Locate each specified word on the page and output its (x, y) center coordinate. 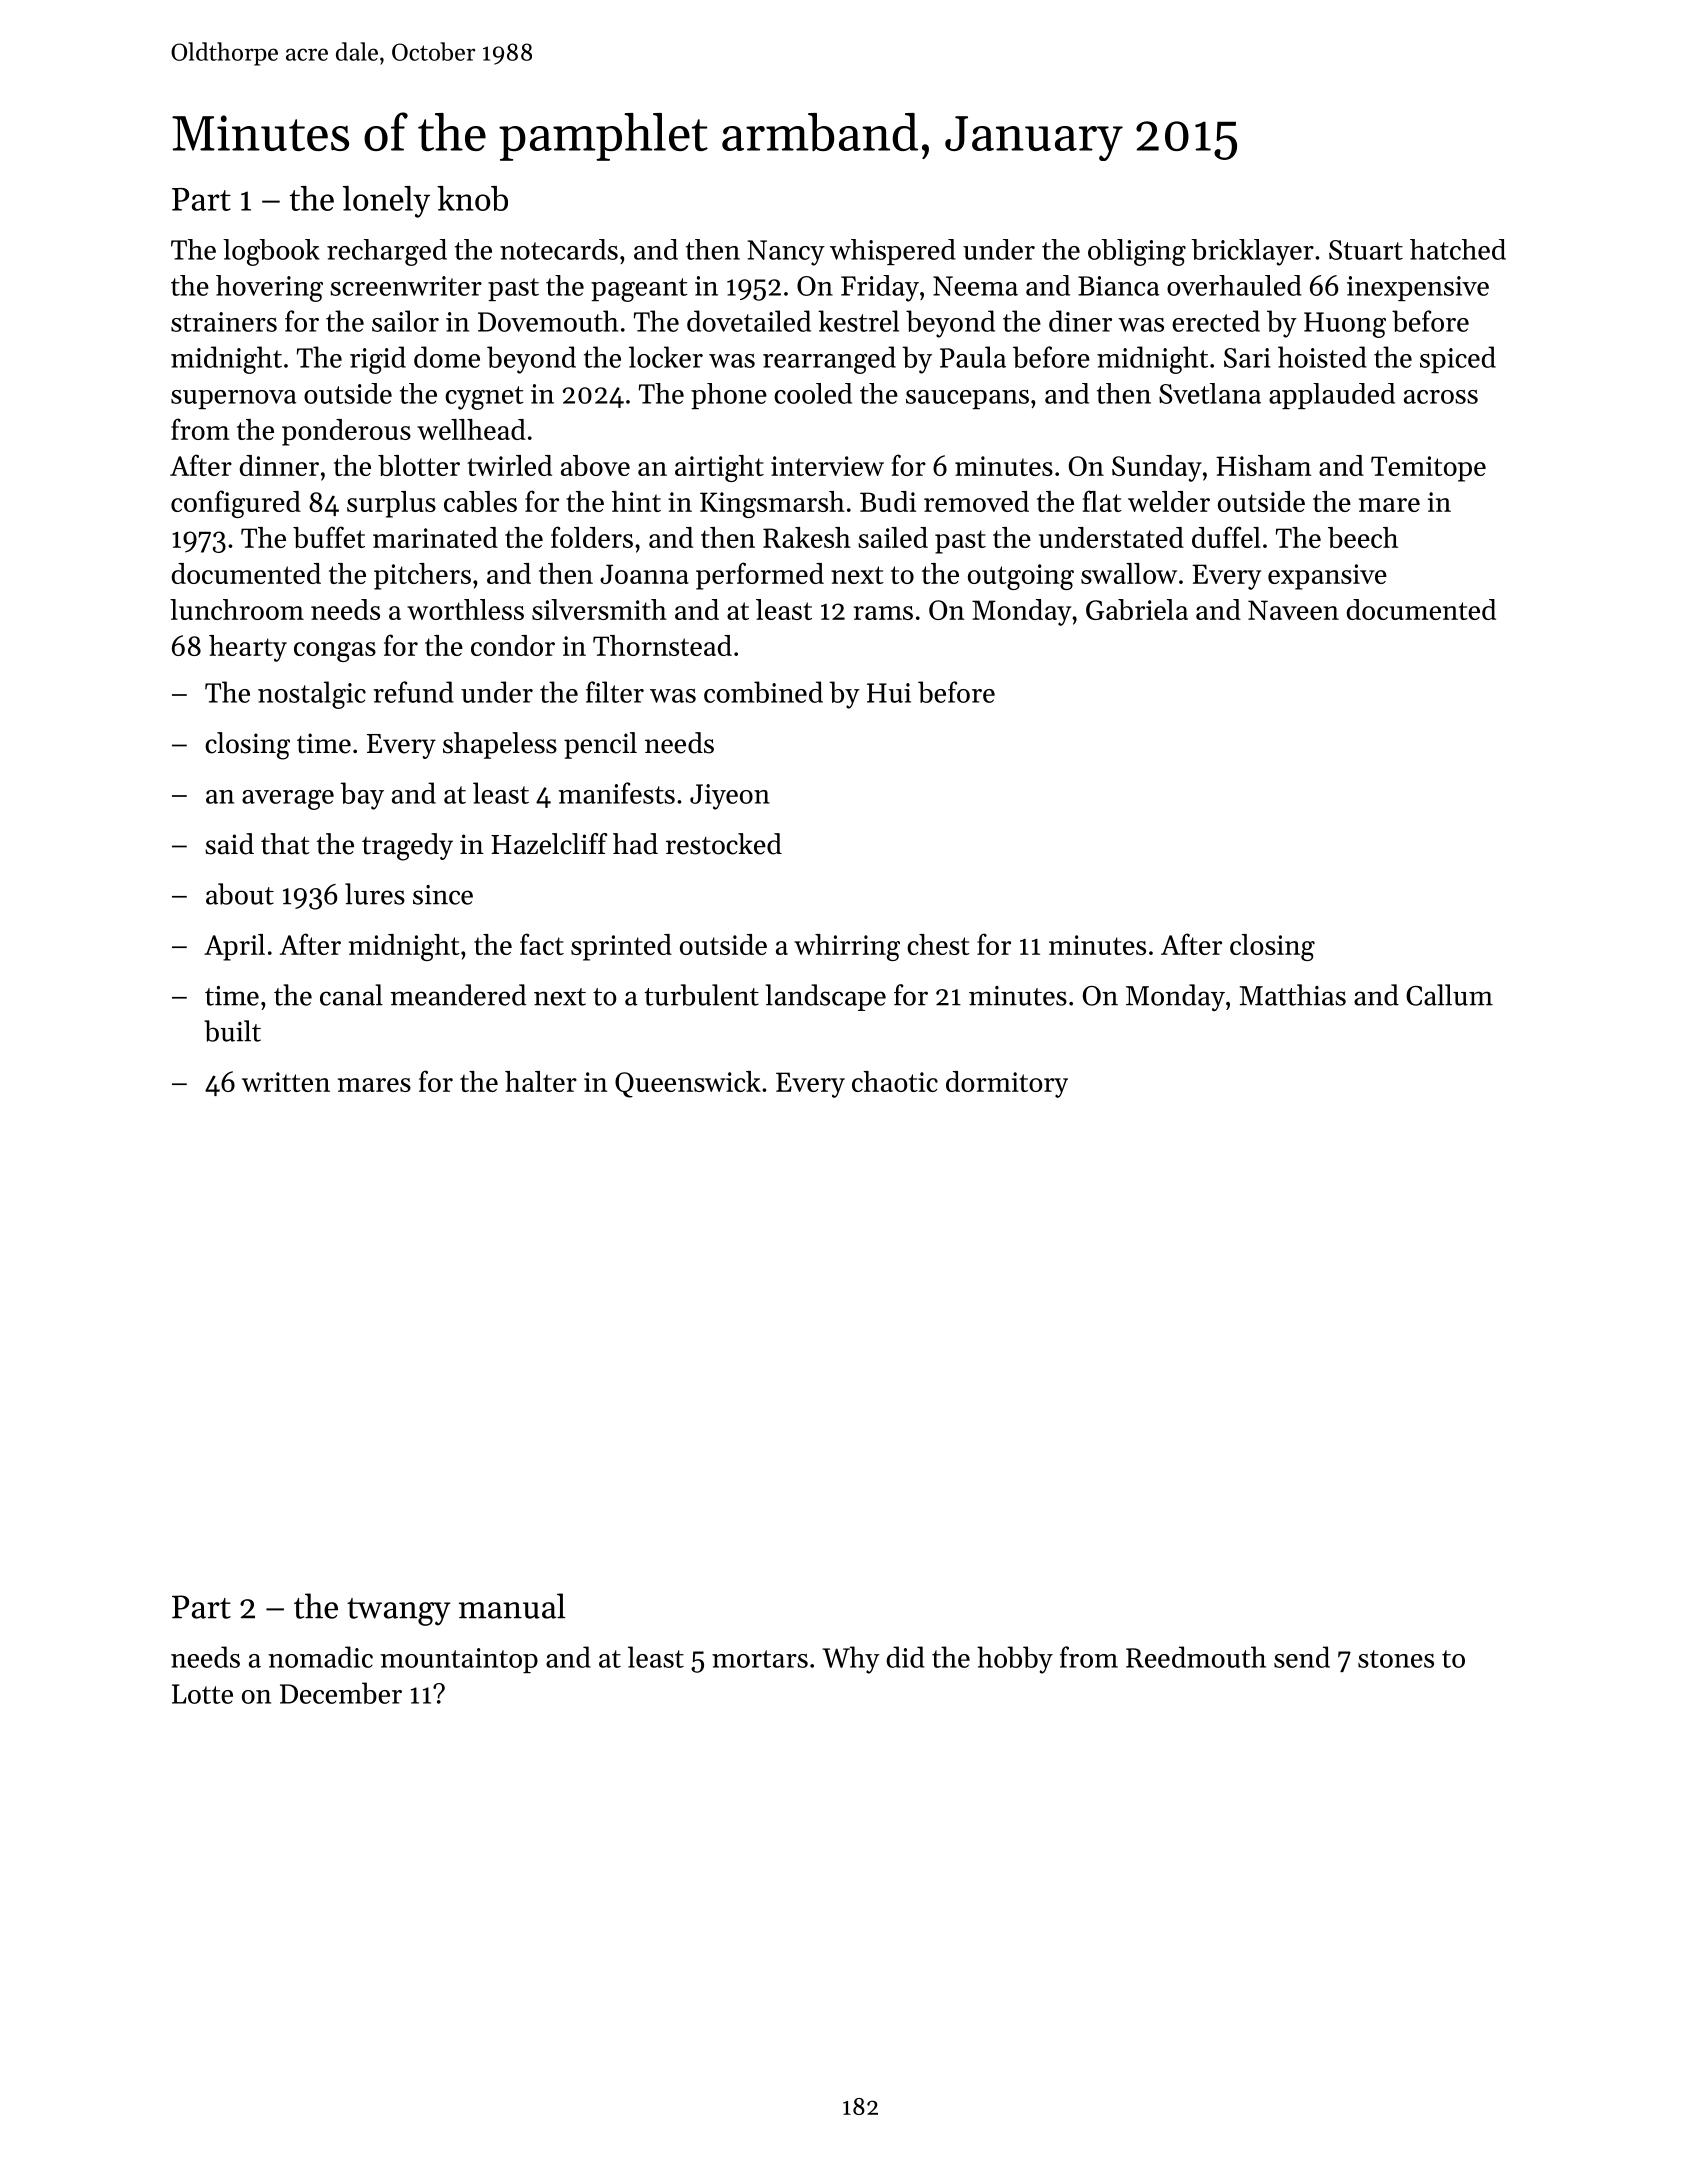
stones (1396, 1659)
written (286, 1082)
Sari (1247, 358)
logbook (271, 252)
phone (729, 396)
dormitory (1007, 1084)
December (341, 1693)
